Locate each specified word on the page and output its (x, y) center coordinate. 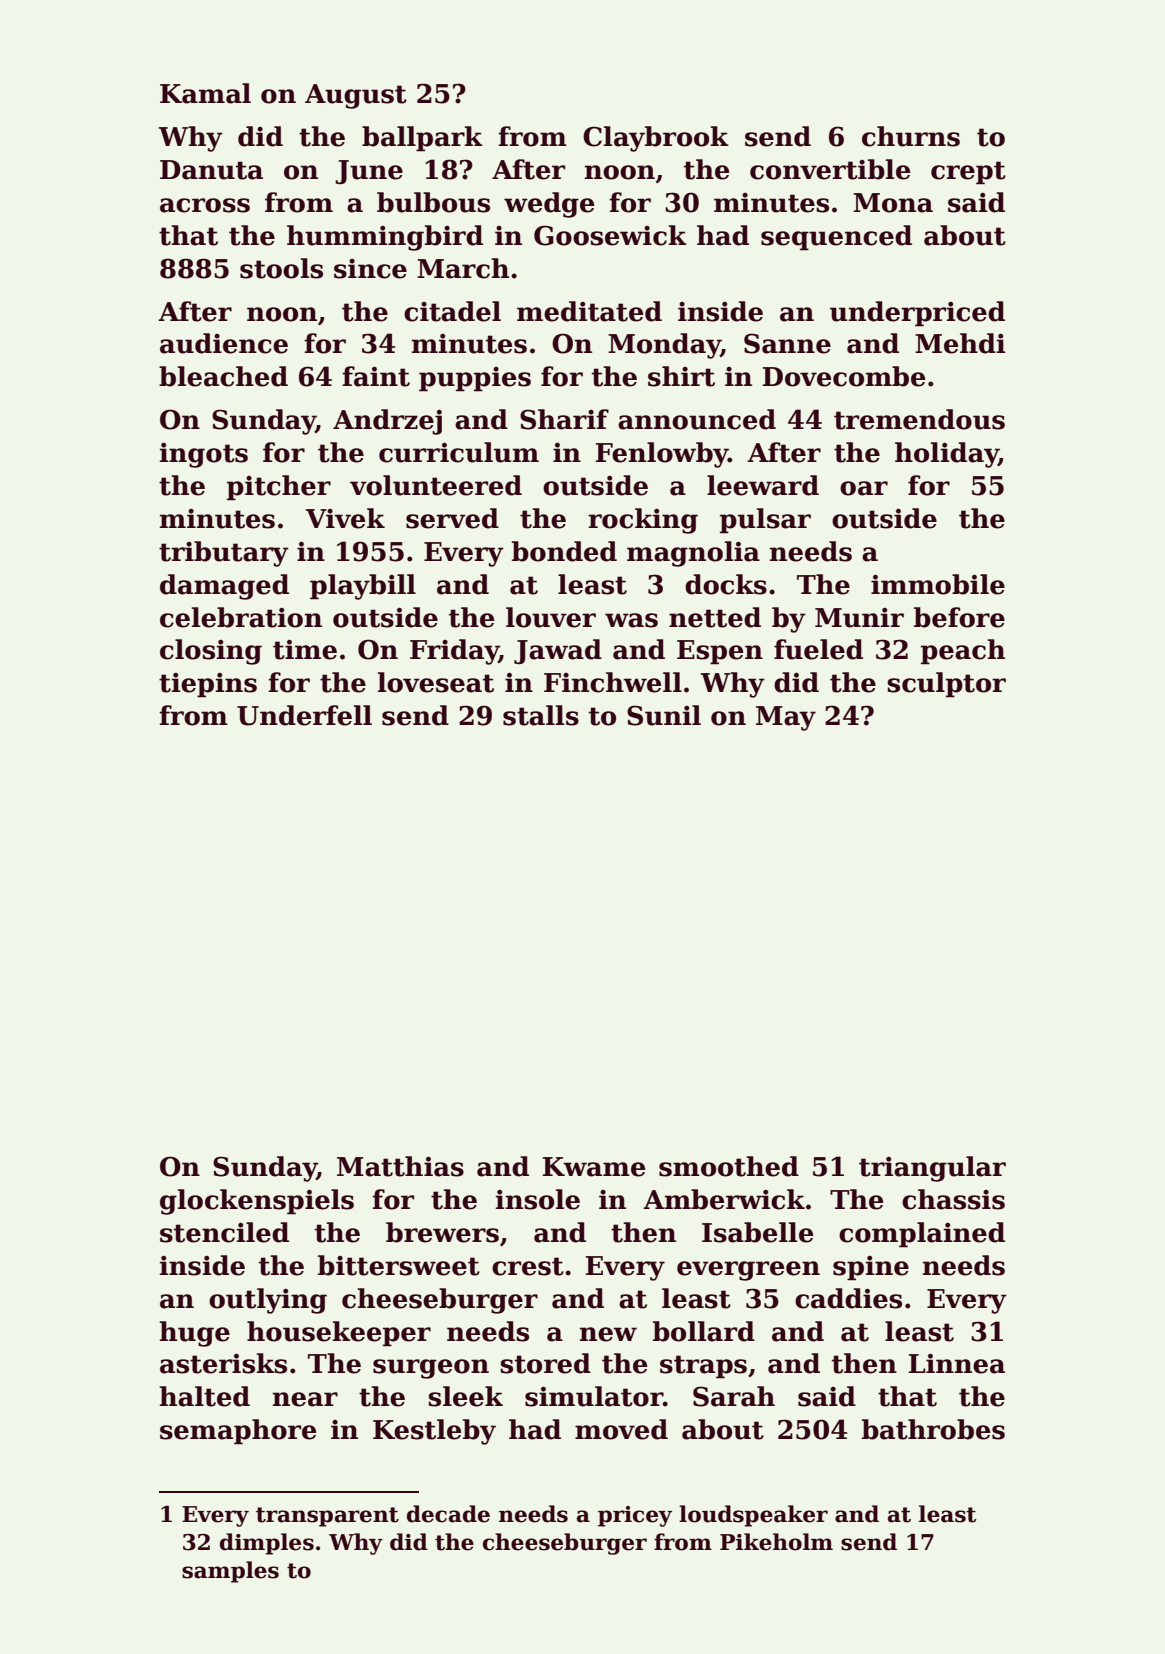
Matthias (400, 1166)
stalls (541, 715)
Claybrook (656, 139)
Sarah (734, 1396)
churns (911, 136)
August (356, 96)
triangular (932, 1169)
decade (448, 1514)
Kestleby (434, 1432)
